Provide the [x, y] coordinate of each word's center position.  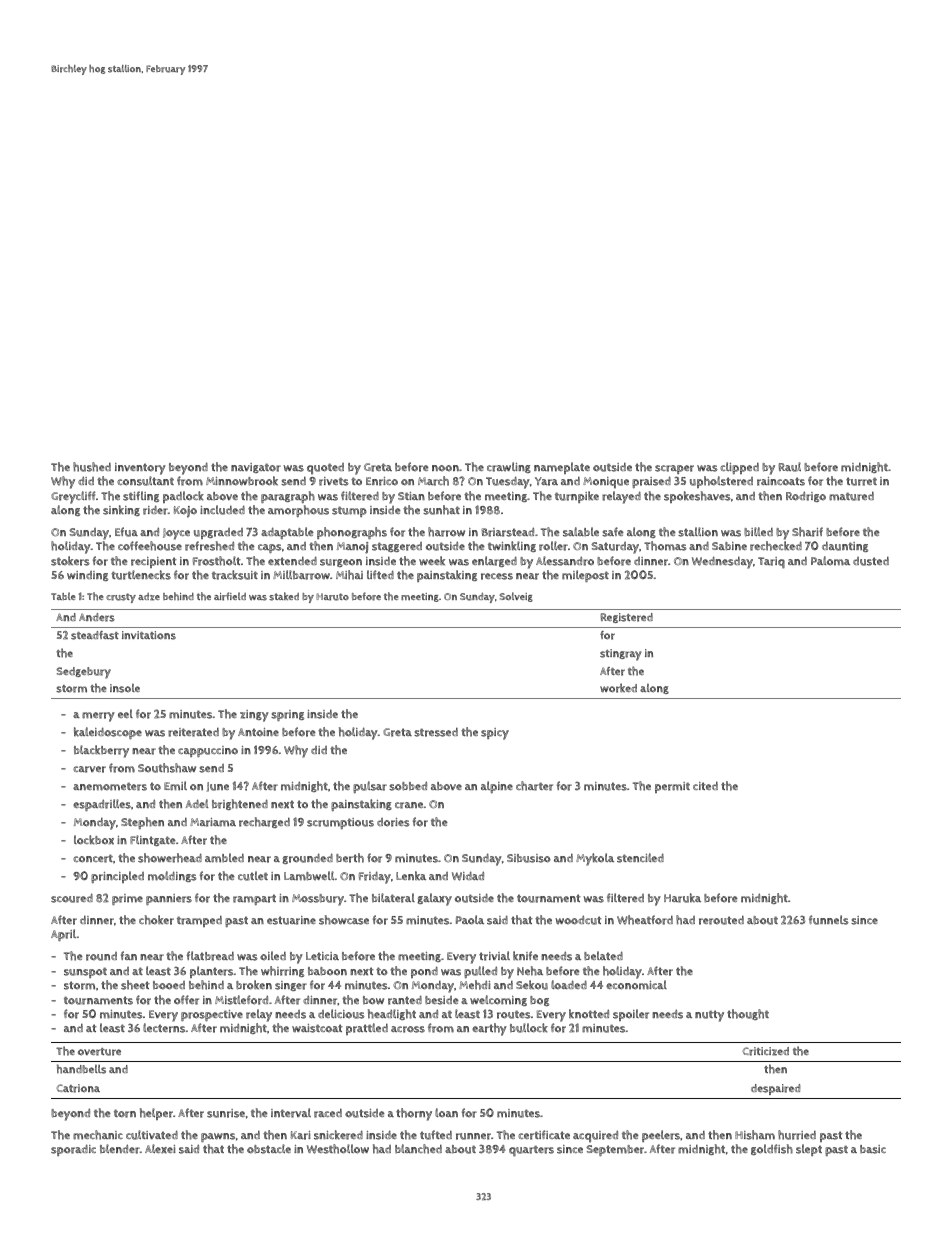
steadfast [95, 635]
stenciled [640, 858]
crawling [509, 467]
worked [618, 688]
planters [211, 972]
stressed [436, 732]
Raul [790, 467]
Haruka [682, 898]
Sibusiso [529, 858]
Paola [470, 920]
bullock [529, 1028]
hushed [92, 467]
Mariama [213, 822]
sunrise [226, 1113]
